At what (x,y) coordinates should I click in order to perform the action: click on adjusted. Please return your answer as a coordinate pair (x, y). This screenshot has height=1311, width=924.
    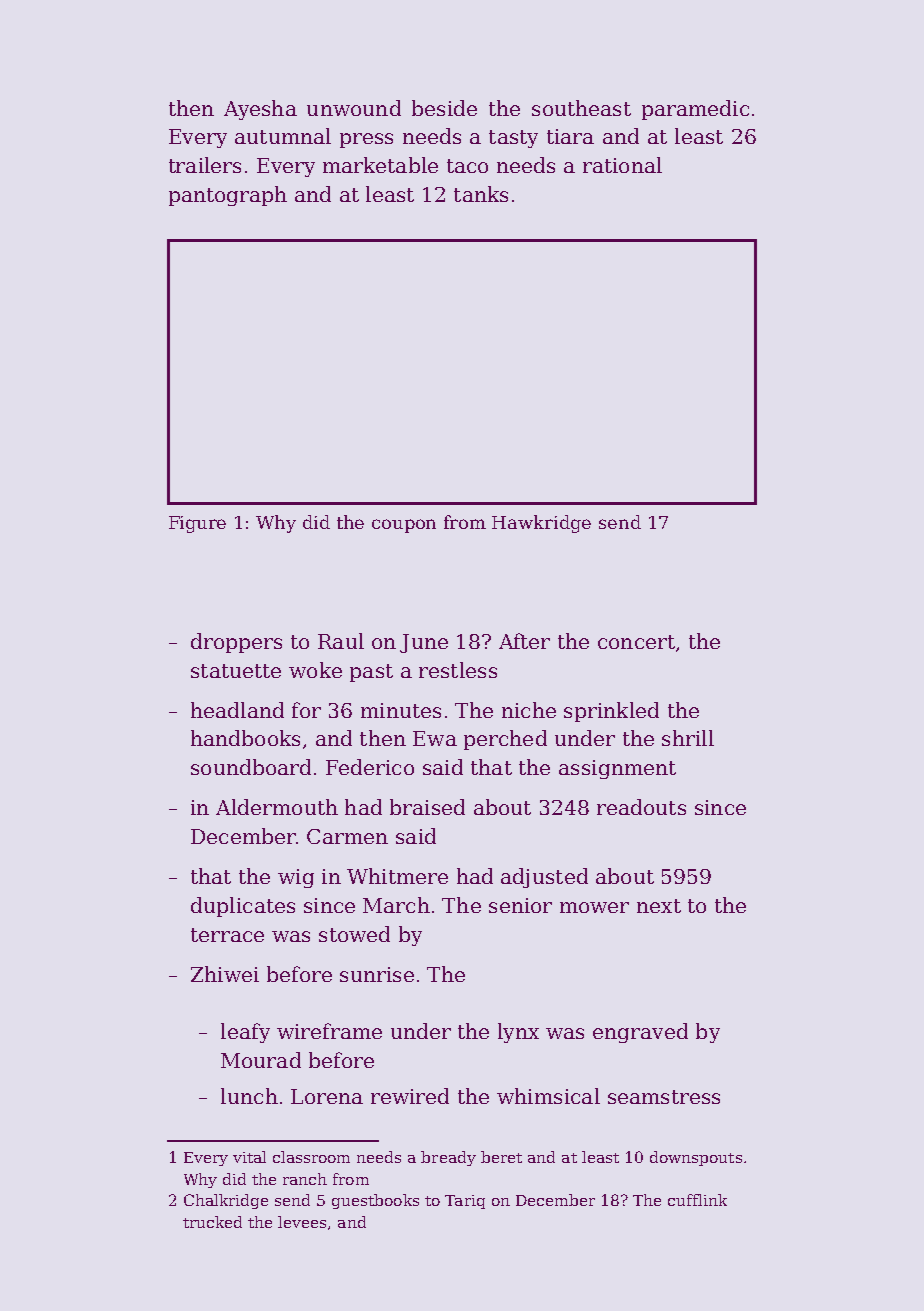
    Looking at the image, I should click on (544, 878).
